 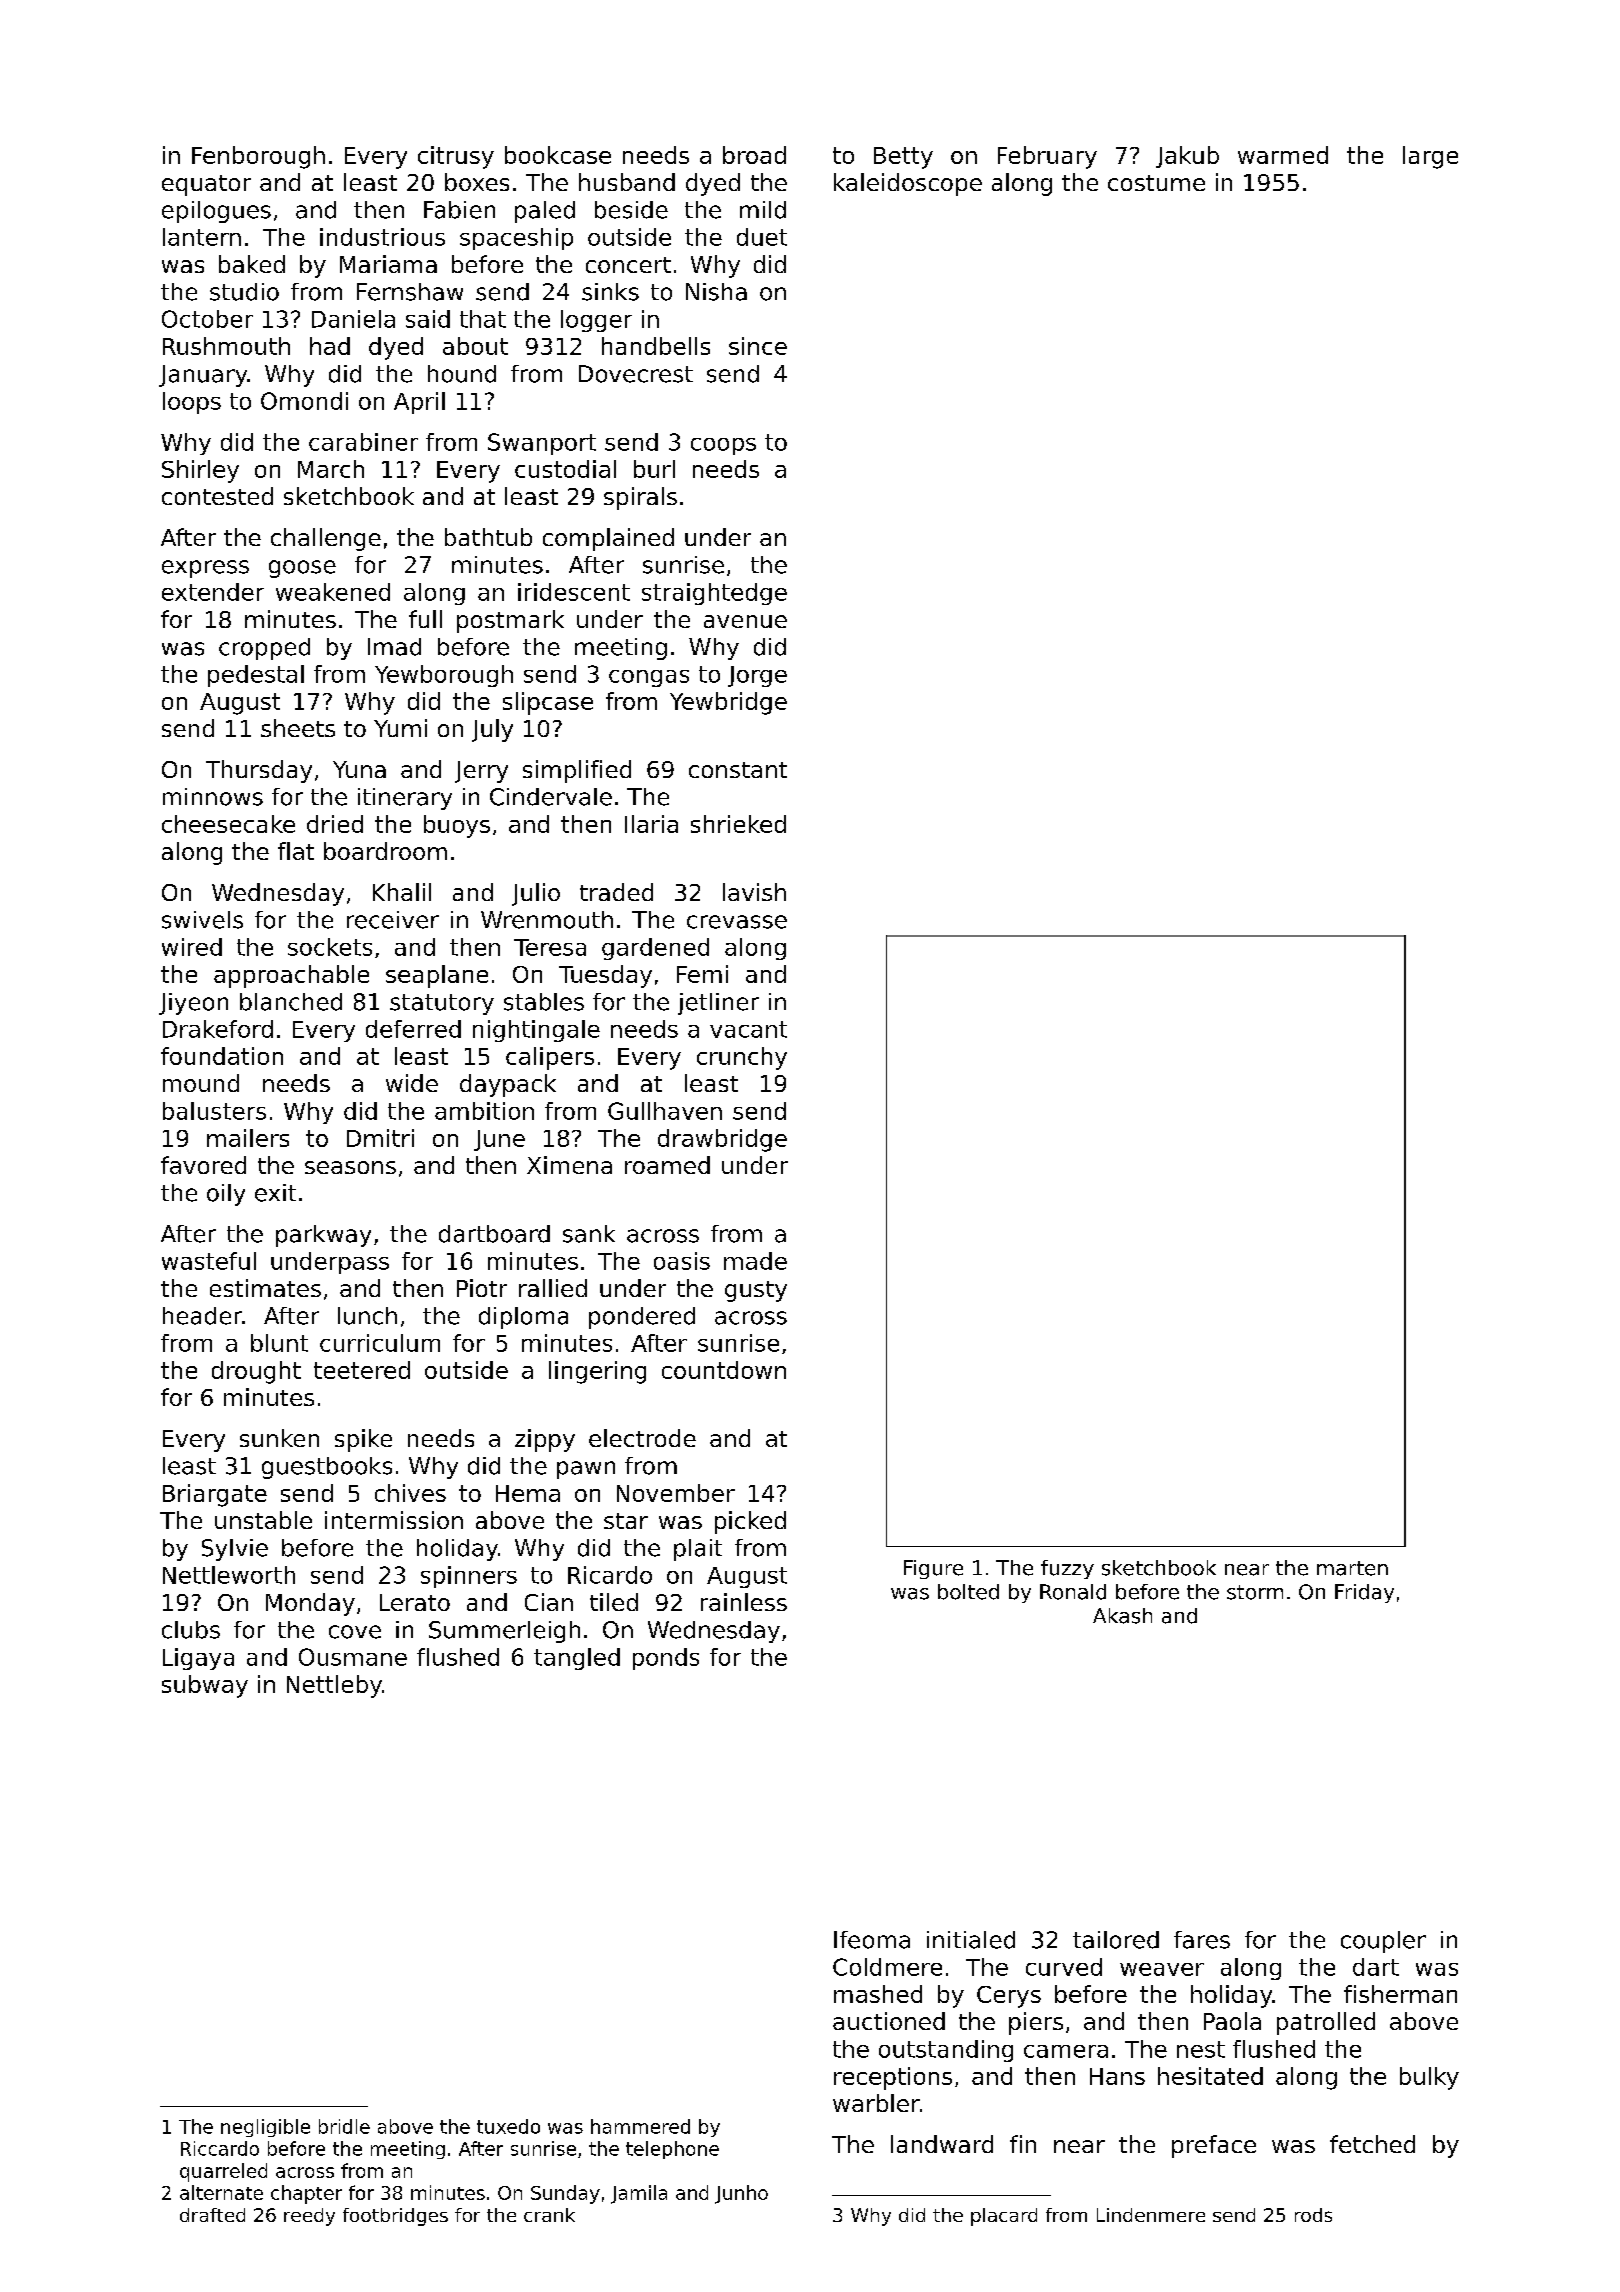 What do you see at coordinates (198, 1659) in the document?
I see `Ligaya` at bounding box center [198, 1659].
